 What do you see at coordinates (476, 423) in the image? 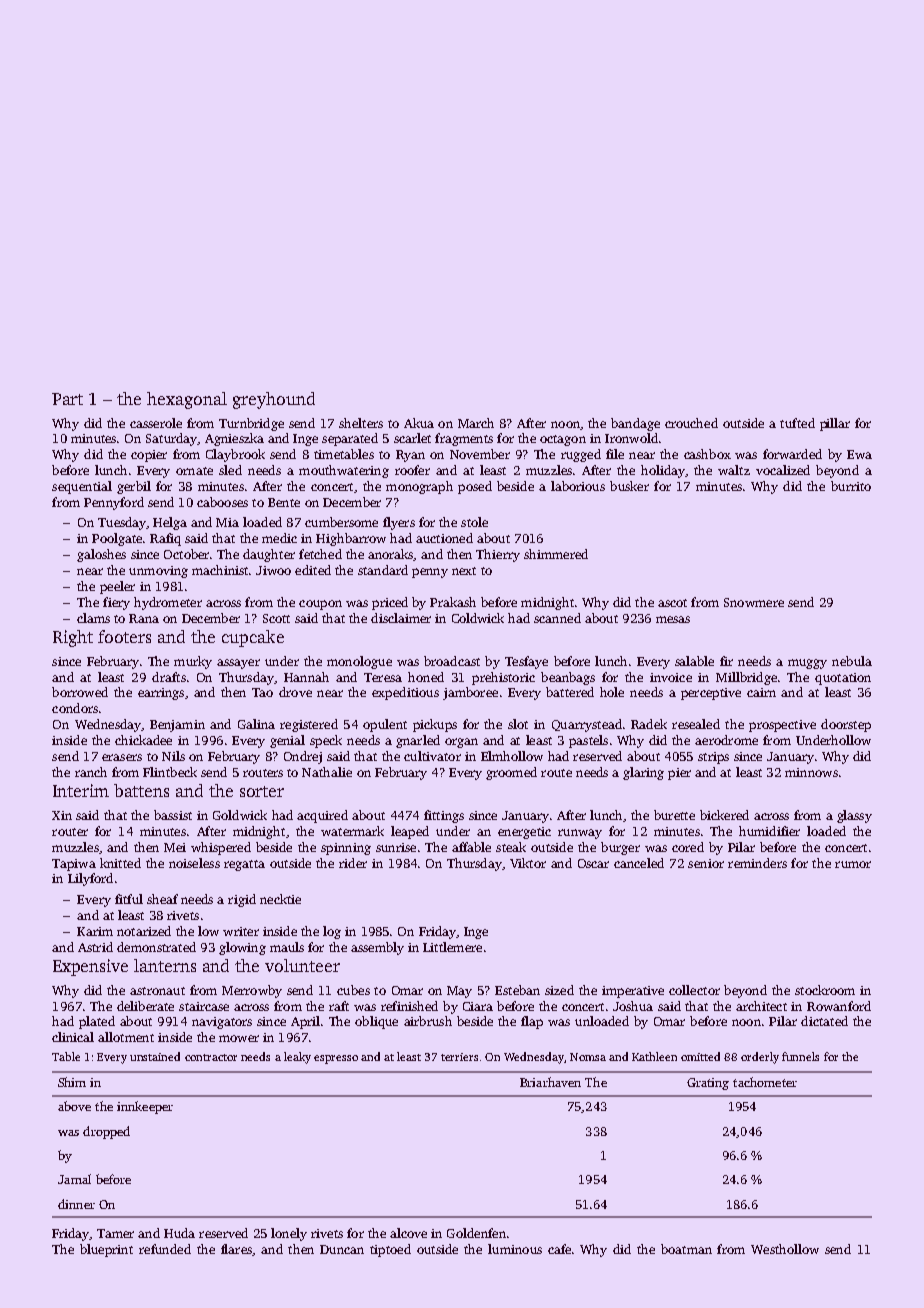
I see `March` at bounding box center [476, 423].
